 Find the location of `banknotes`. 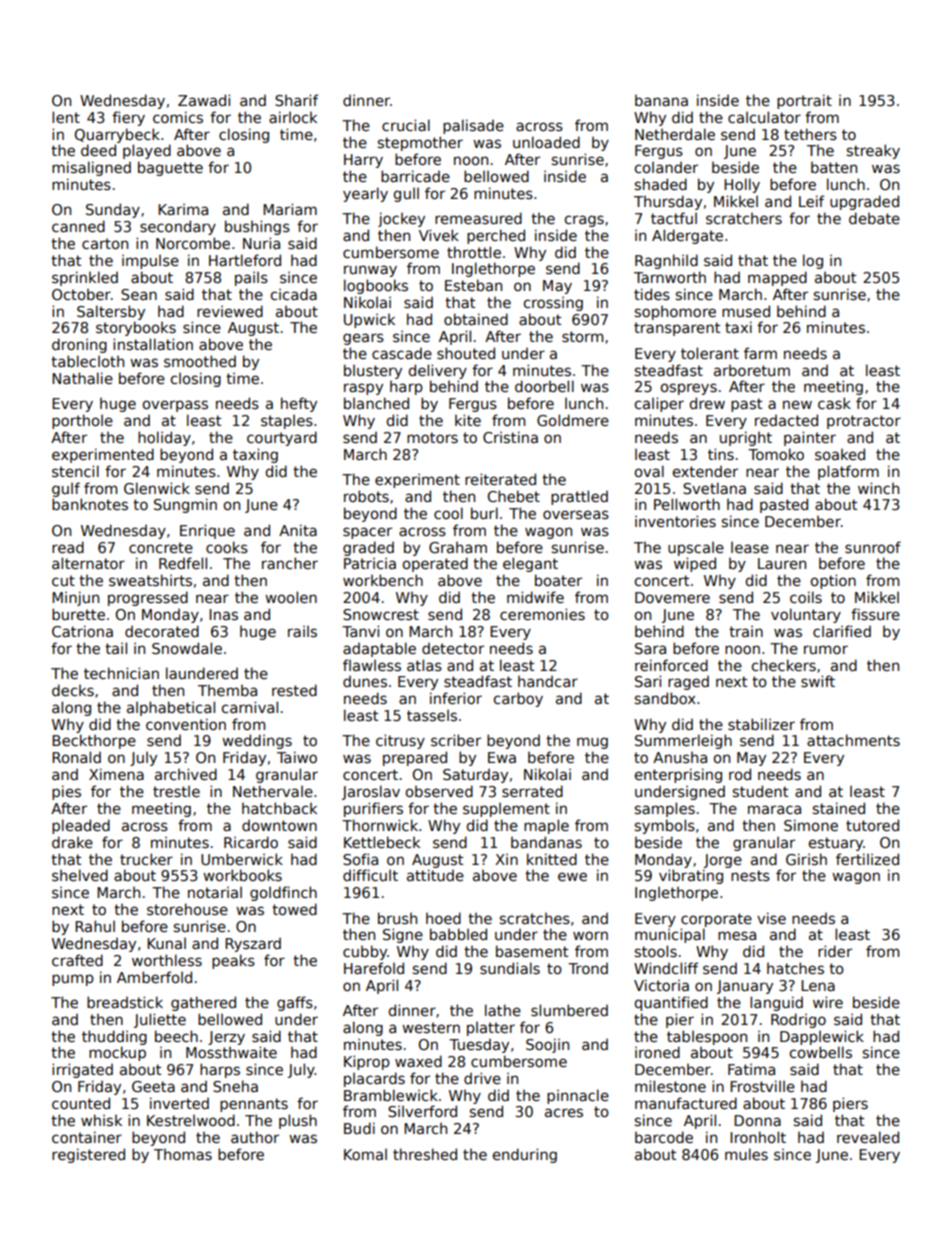

banknotes is located at coordinates (90, 504).
